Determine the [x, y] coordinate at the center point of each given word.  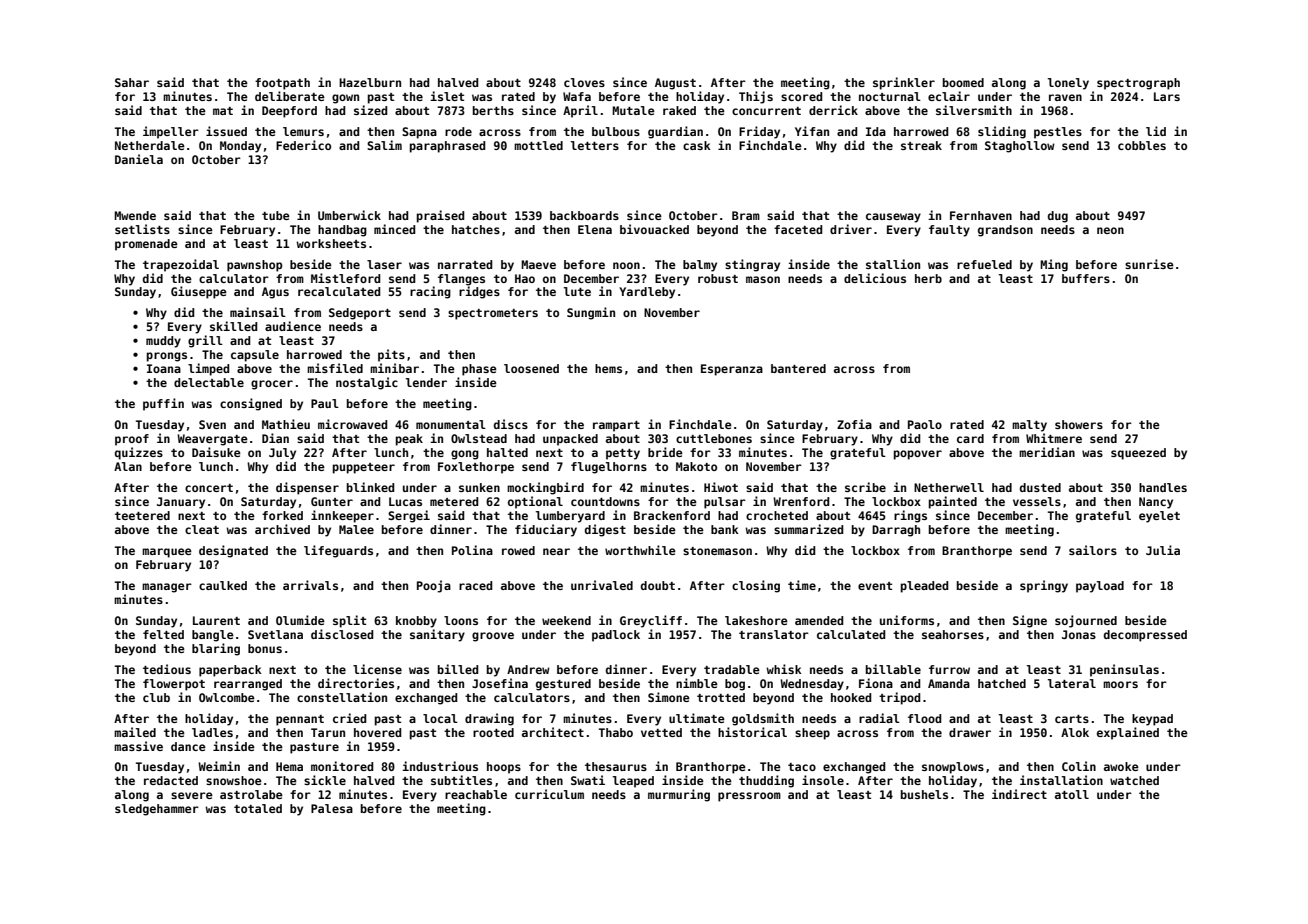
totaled [258, 808]
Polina [472, 550]
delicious [875, 278]
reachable [476, 794]
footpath [282, 84]
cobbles [1142, 145]
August [675, 84]
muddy [163, 342]
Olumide [300, 620]
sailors [1093, 550]
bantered [798, 368]
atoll [1072, 794]
